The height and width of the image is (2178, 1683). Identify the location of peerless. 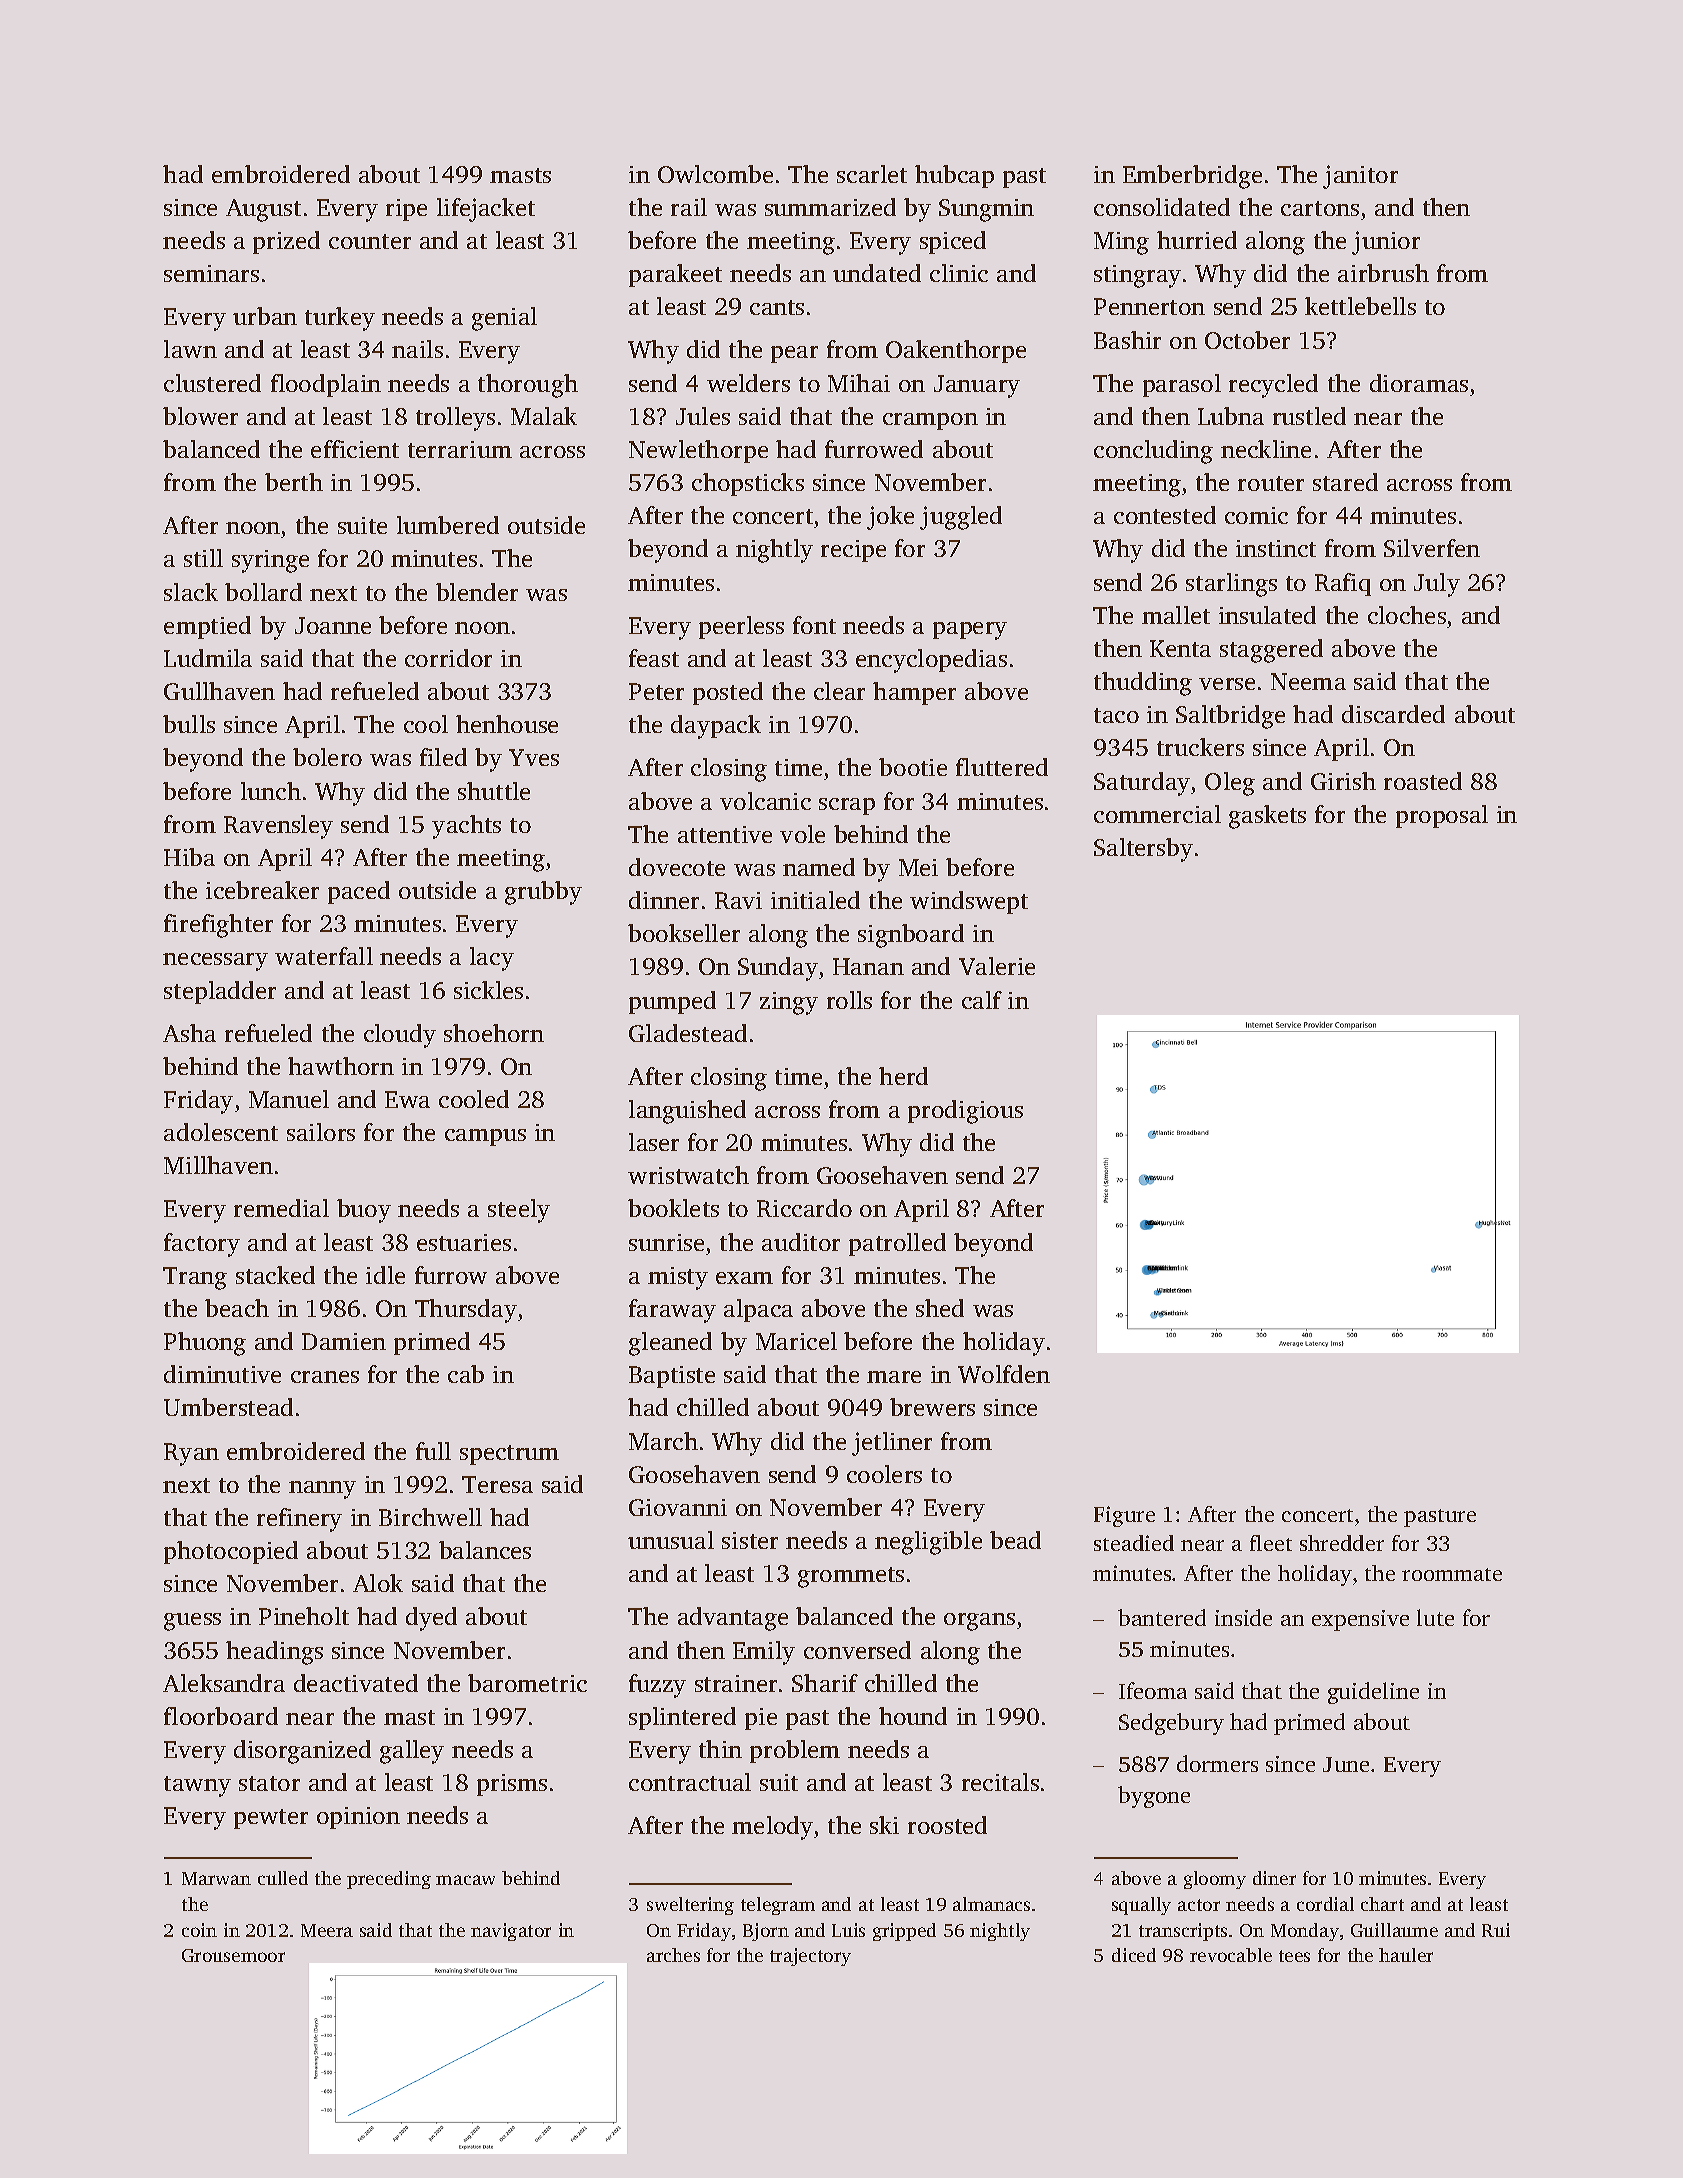
(741, 627).
